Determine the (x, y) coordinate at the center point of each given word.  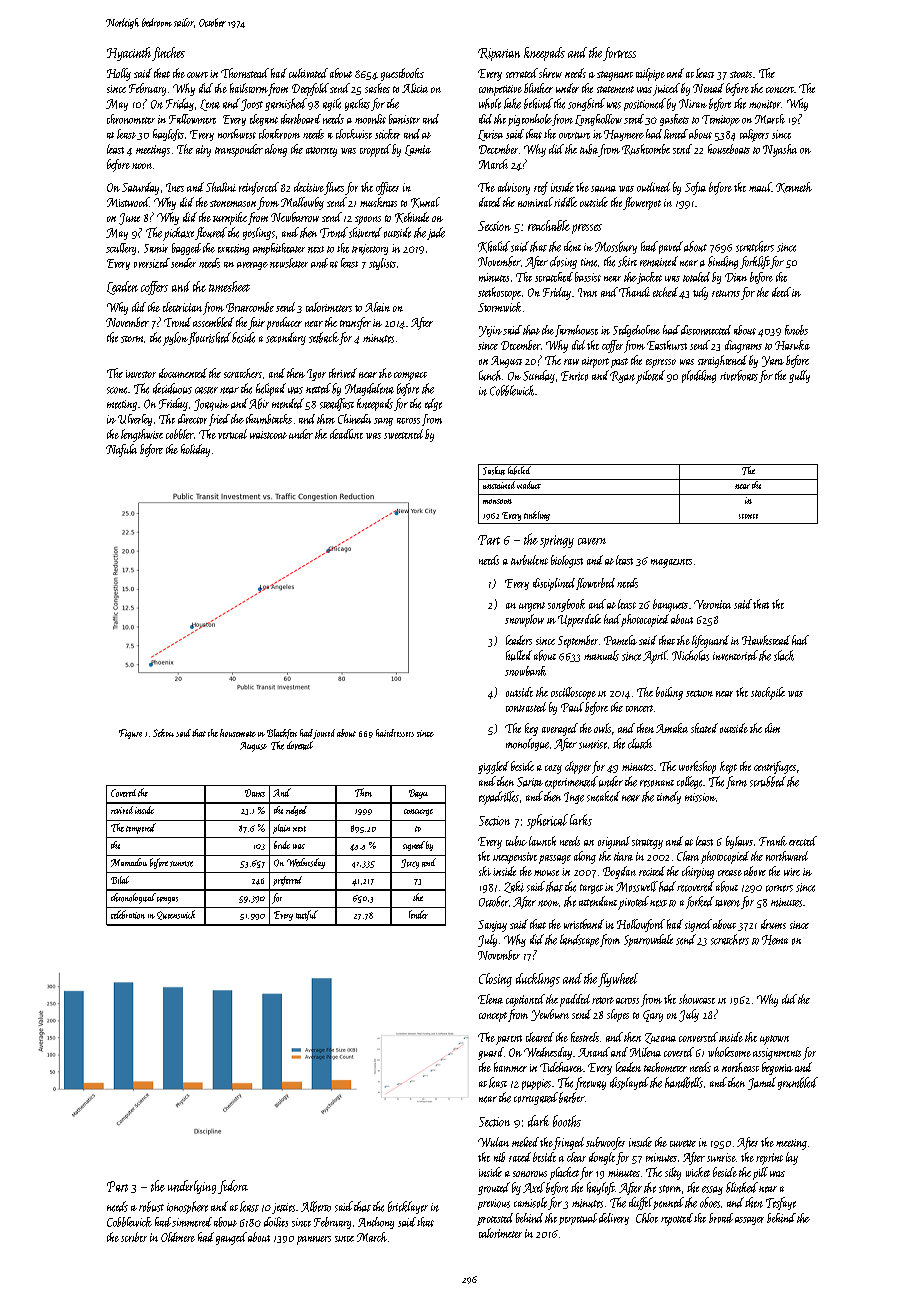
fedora (233, 1187)
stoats (741, 74)
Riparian (499, 54)
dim (772, 728)
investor (141, 374)
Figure (130, 734)
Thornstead (245, 73)
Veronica (712, 604)
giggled (493, 767)
